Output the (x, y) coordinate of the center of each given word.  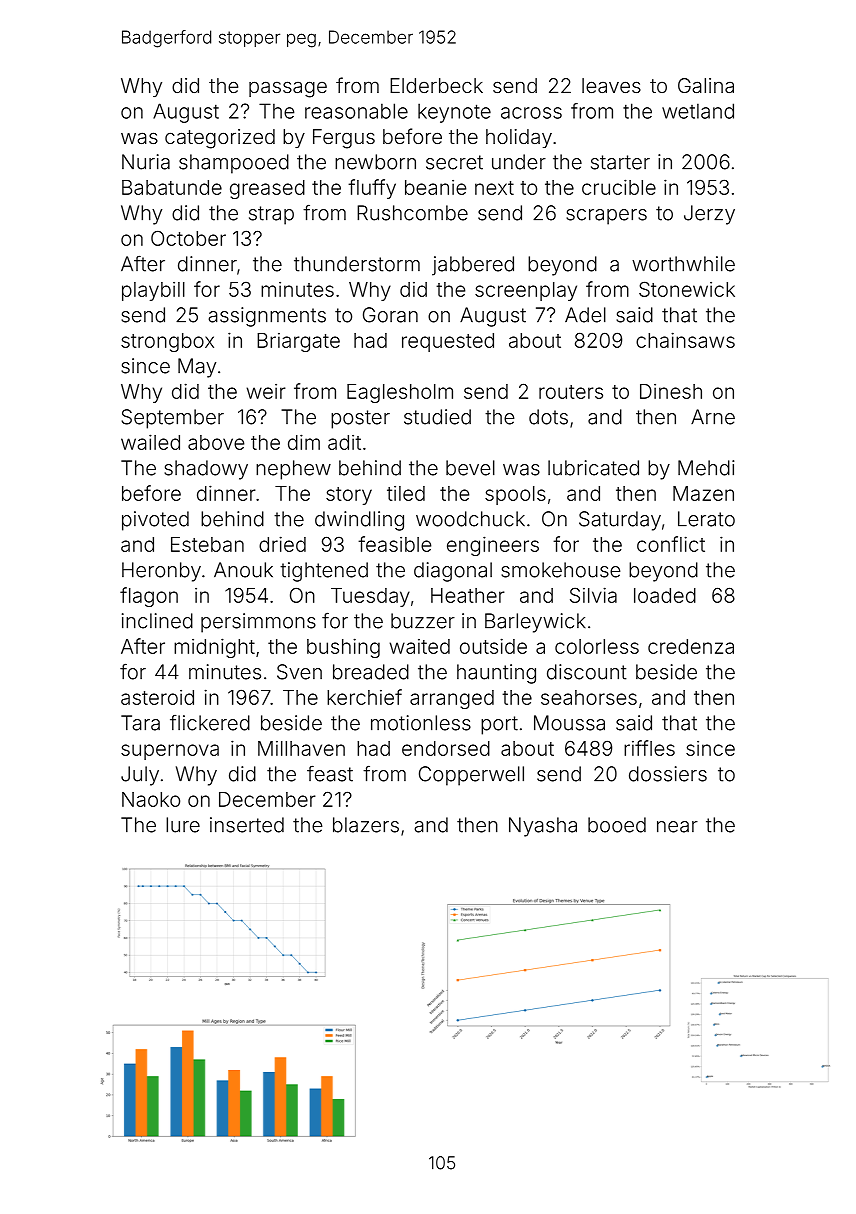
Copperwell (471, 776)
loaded (665, 595)
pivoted (155, 521)
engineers (493, 546)
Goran (390, 315)
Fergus (344, 139)
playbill (153, 291)
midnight (214, 648)
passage (288, 89)
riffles (649, 748)
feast (330, 773)
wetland (698, 111)
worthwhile (683, 264)
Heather (468, 595)
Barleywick (535, 623)
